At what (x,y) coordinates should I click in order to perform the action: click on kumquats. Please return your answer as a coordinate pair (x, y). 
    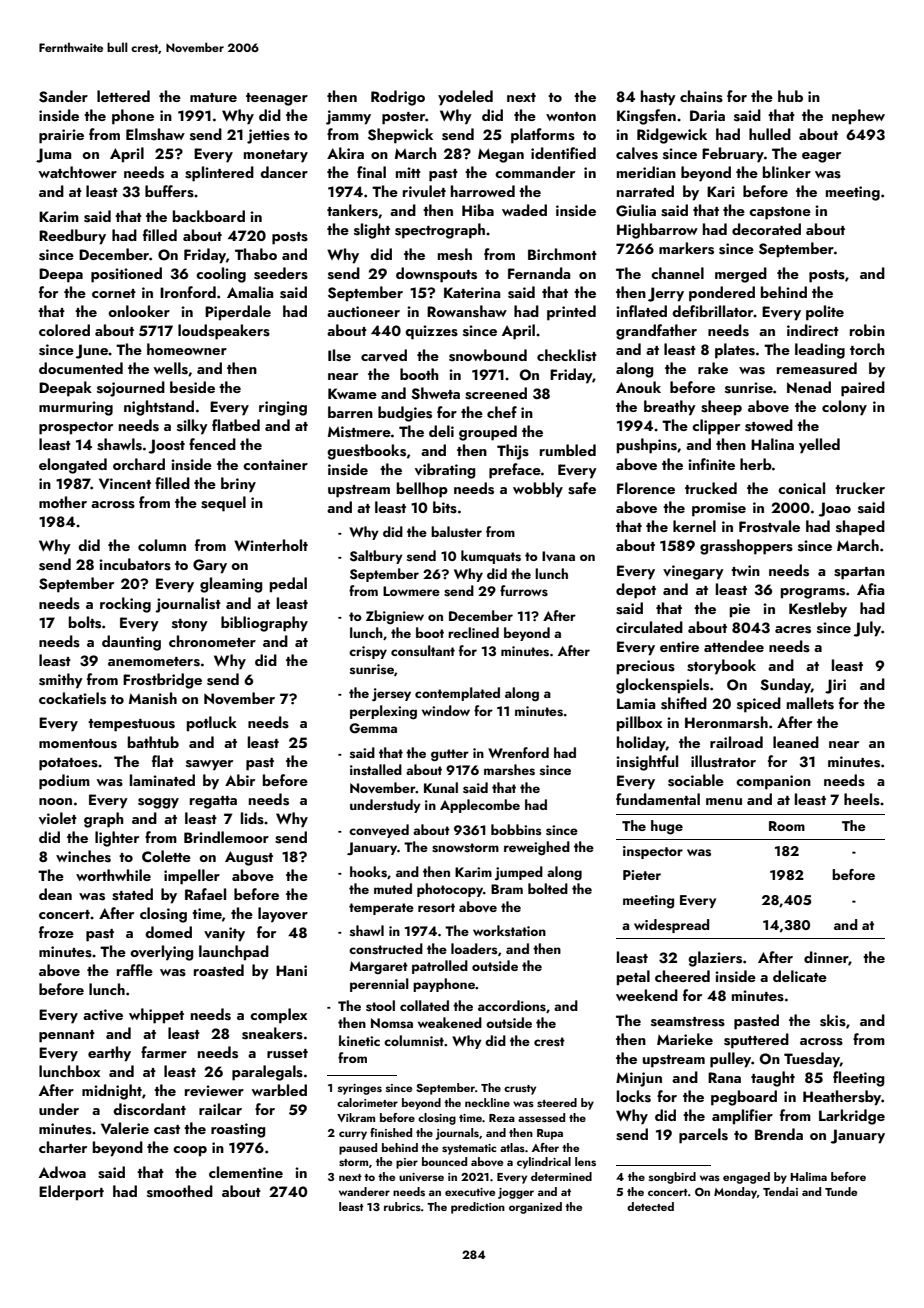
    Looking at the image, I should click on (491, 557).
